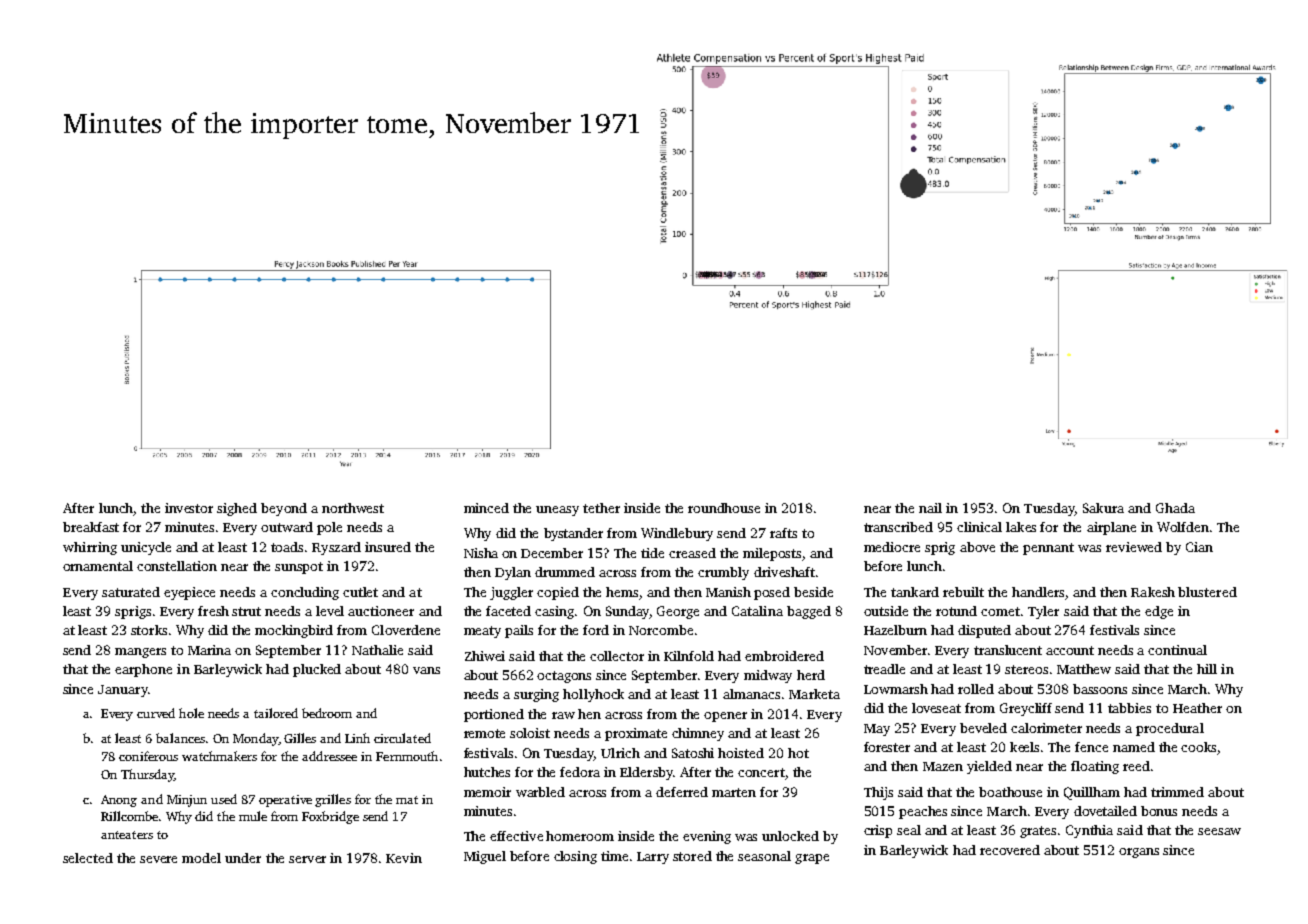  What do you see at coordinates (353, 508) in the page?
I see `northwest` at bounding box center [353, 508].
